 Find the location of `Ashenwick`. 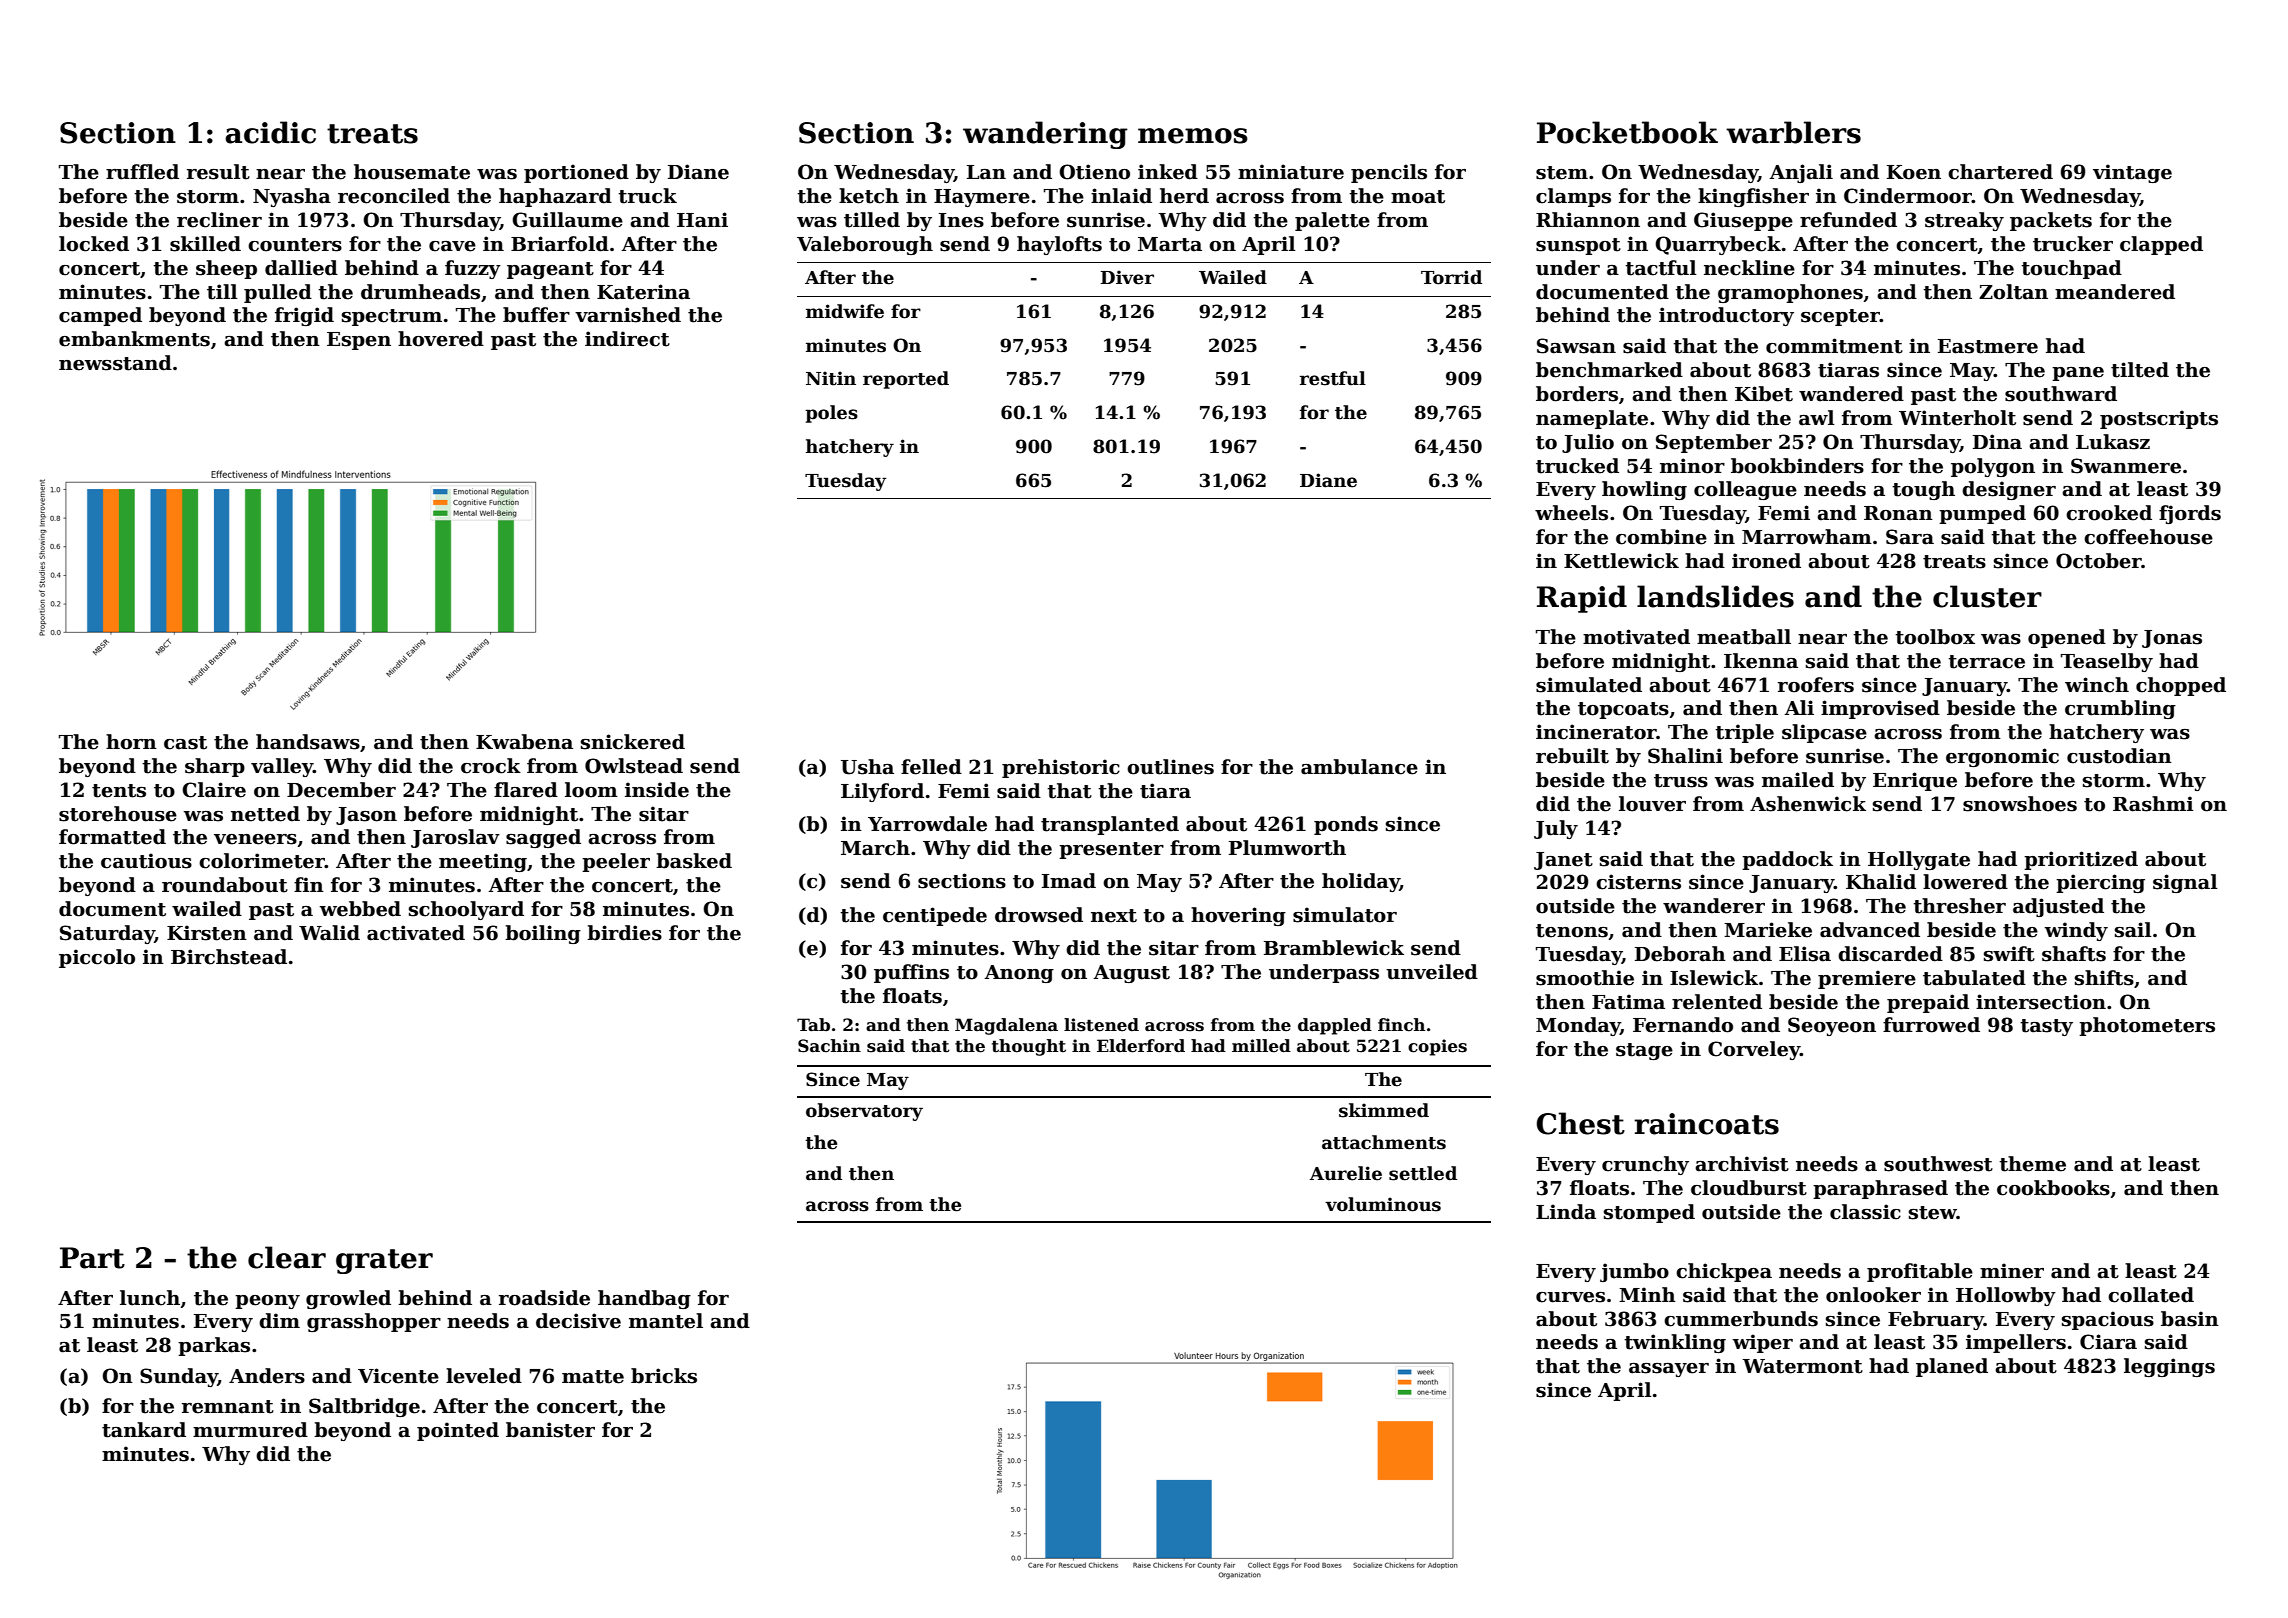

Ashenwick is located at coordinates (1808, 804).
